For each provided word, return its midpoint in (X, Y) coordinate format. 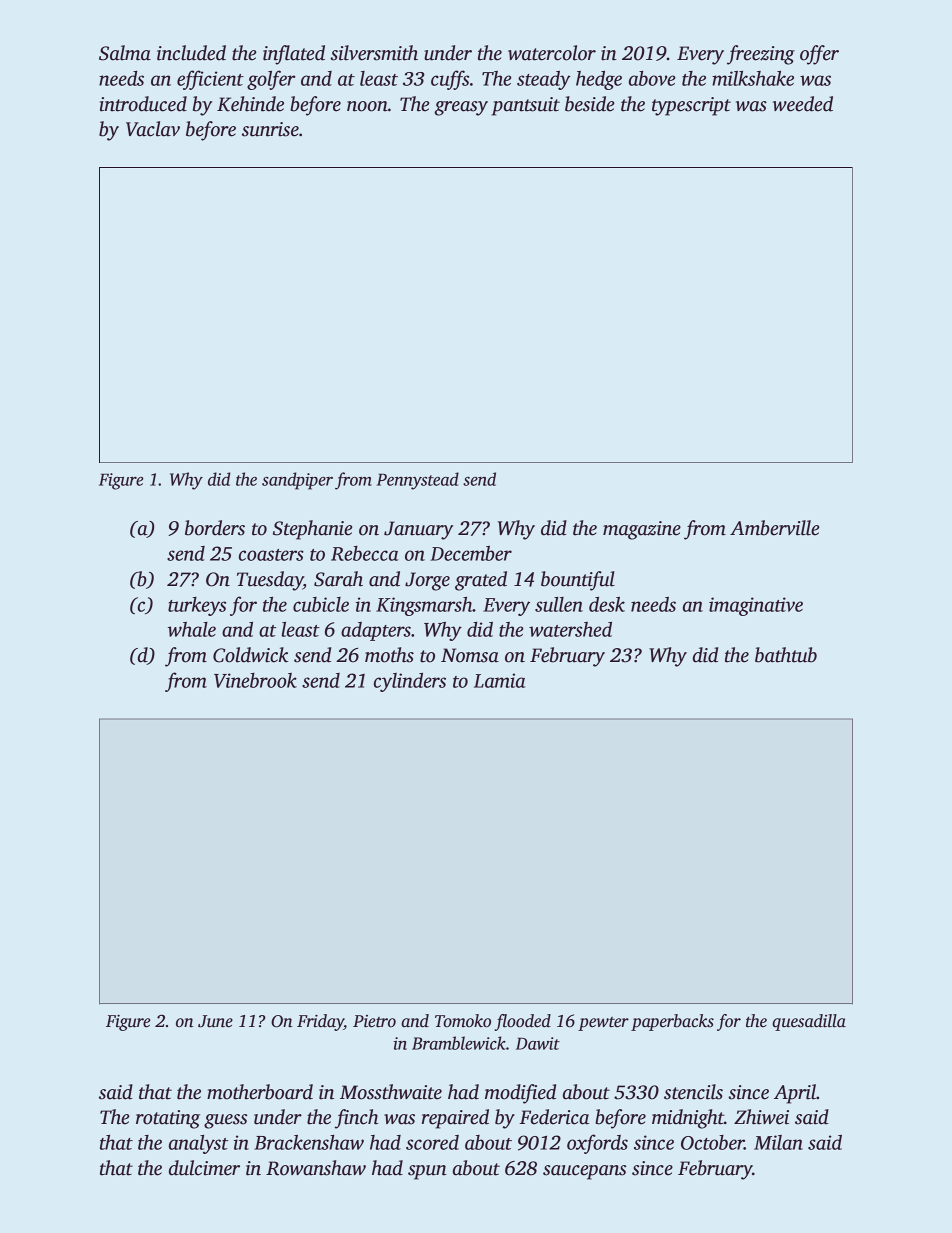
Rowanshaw (316, 1168)
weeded (803, 104)
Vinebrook (255, 680)
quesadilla (809, 1022)
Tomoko (463, 1021)
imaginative (756, 606)
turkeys (197, 606)
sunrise (270, 129)
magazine (642, 530)
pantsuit (526, 106)
